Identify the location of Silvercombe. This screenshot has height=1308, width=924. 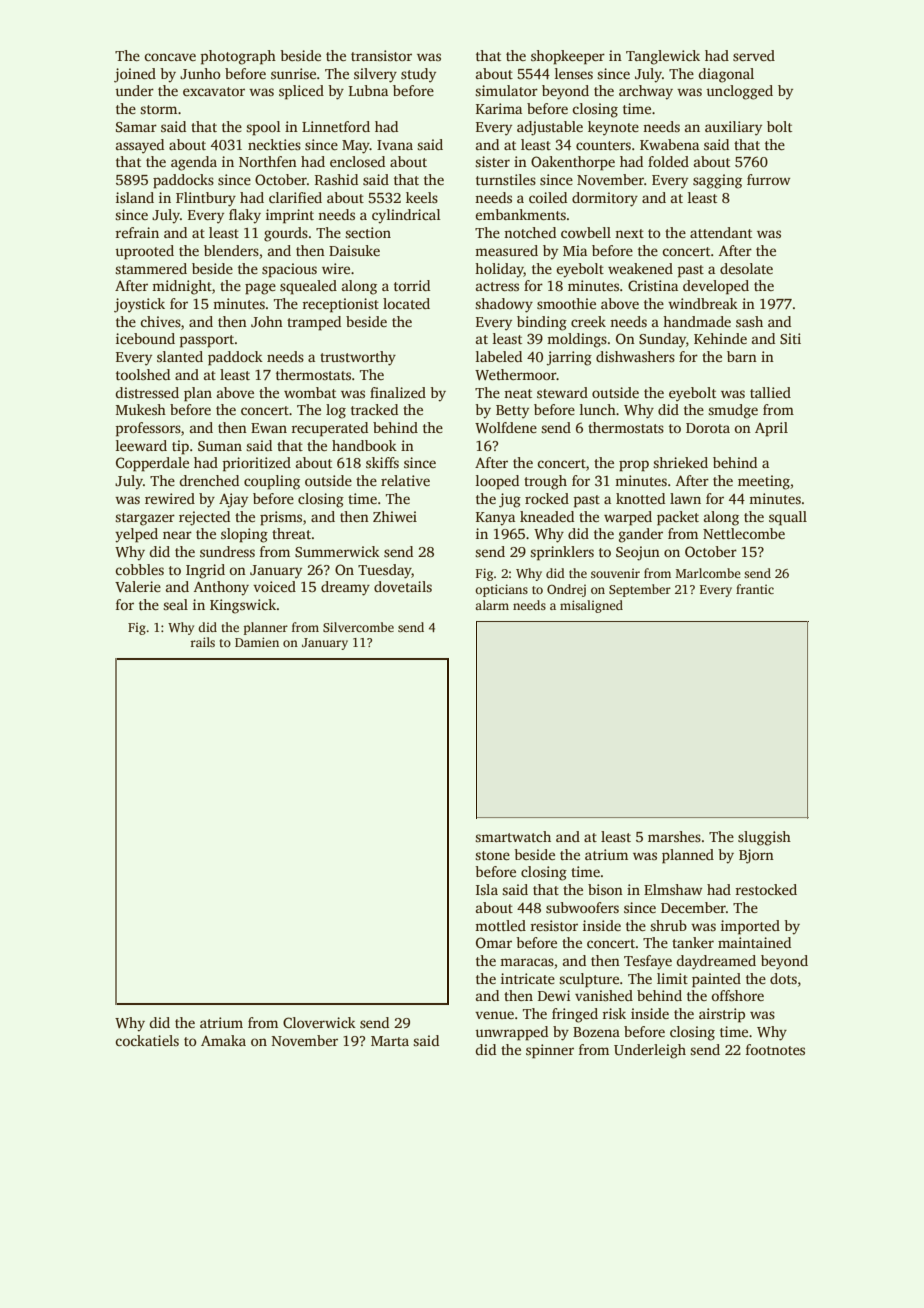
(358, 627).
